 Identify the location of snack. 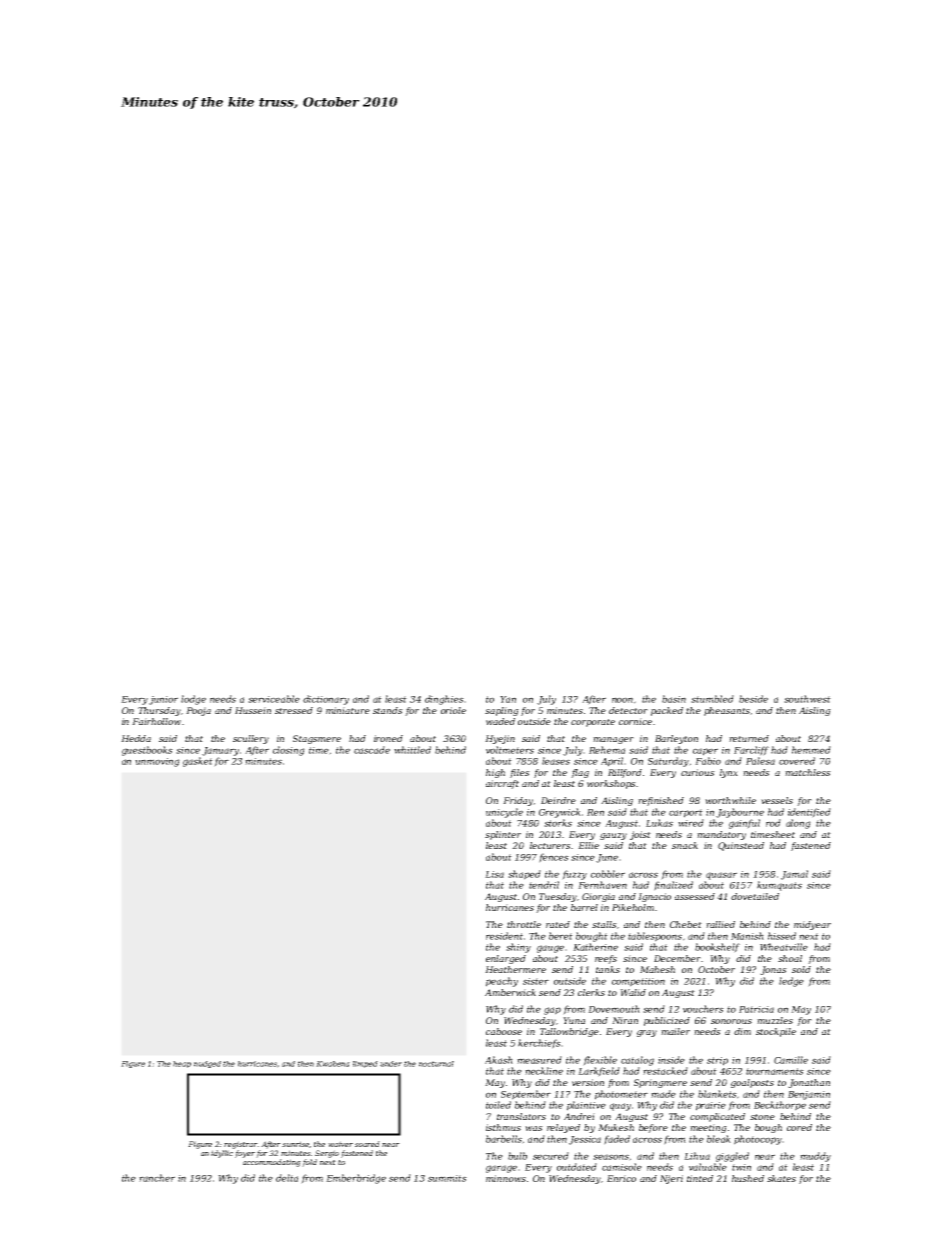
(685, 845).
